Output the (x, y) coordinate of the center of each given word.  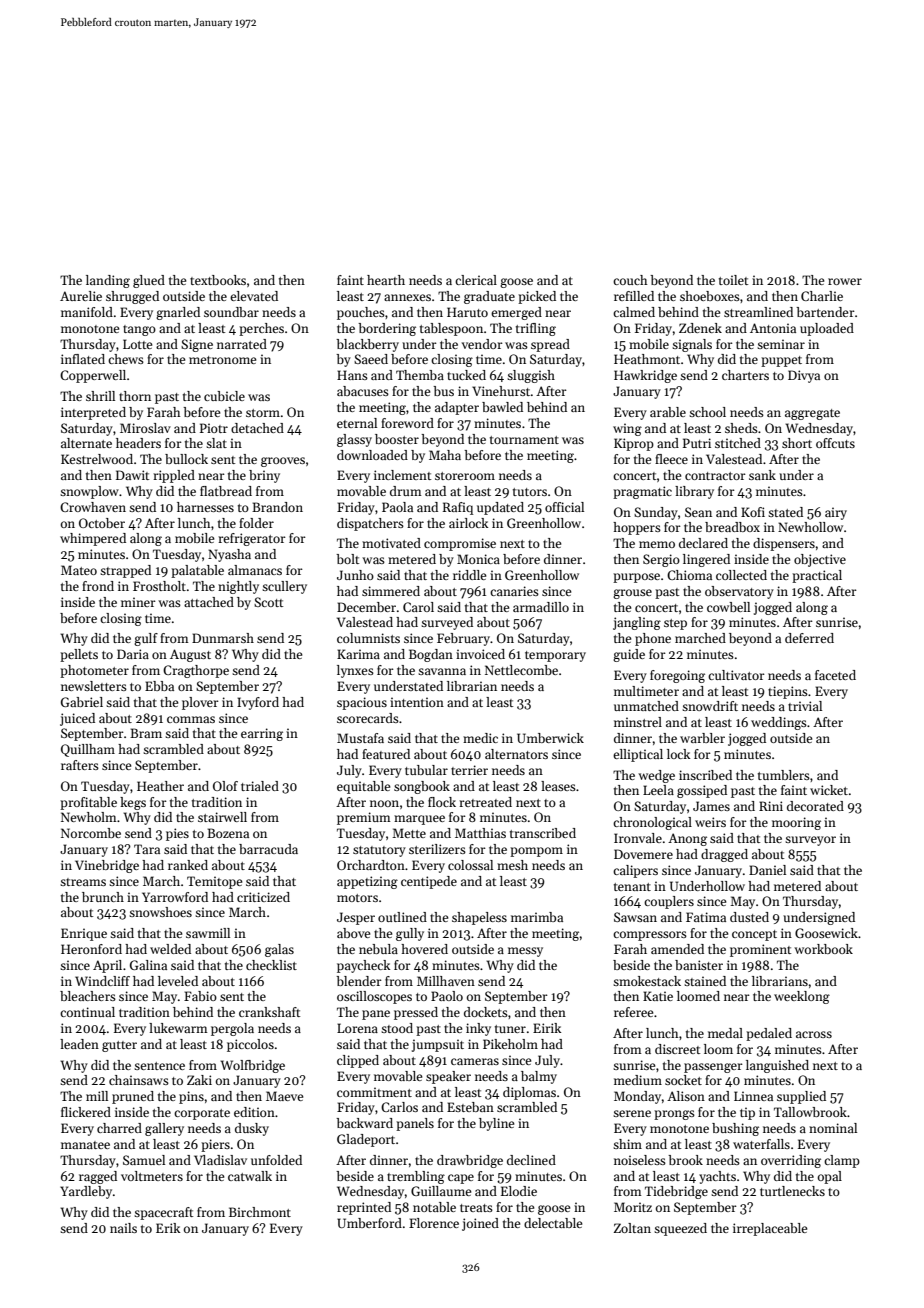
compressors (650, 936)
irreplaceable (770, 1229)
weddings (779, 723)
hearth (386, 280)
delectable (553, 1223)
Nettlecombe (521, 670)
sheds (741, 428)
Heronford (91, 949)
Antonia (773, 328)
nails (123, 1228)
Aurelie (81, 296)
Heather (160, 786)
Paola (397, 507)
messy (525, 952)
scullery (284, 587)
